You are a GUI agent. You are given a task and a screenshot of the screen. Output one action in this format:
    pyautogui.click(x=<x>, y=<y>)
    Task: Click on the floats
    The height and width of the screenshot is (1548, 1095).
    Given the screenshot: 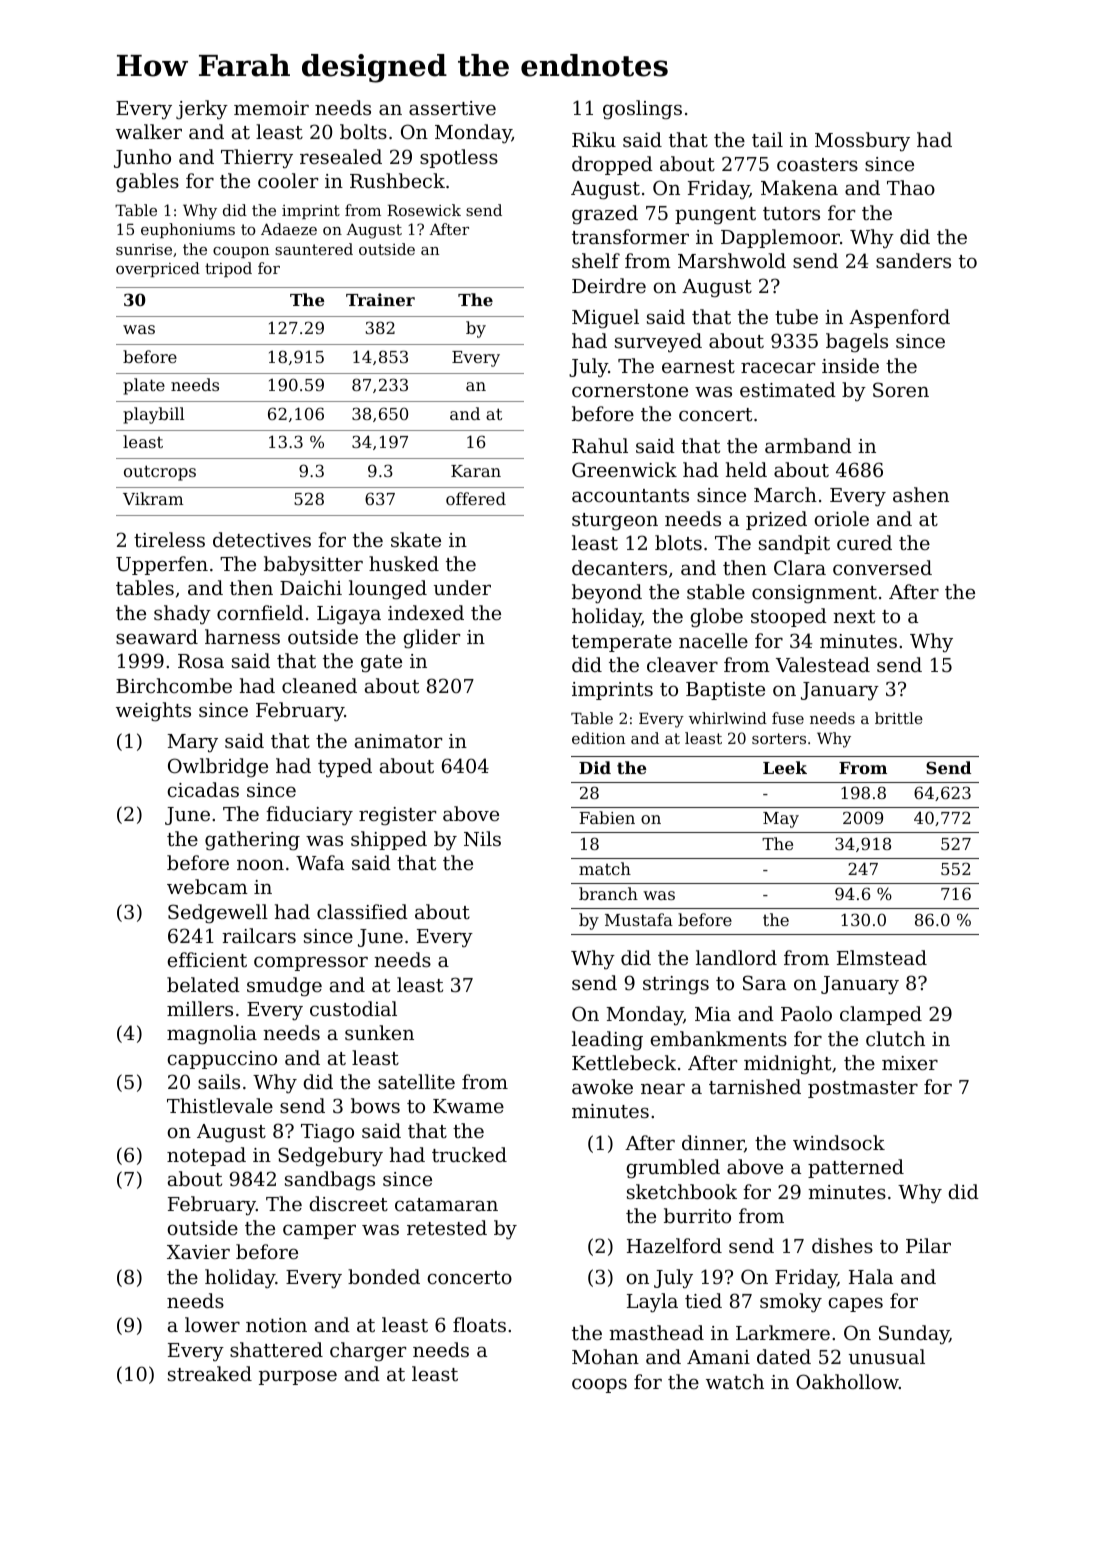 What is the action you would take?
    pyautogui.click(x=479, y=1324)
